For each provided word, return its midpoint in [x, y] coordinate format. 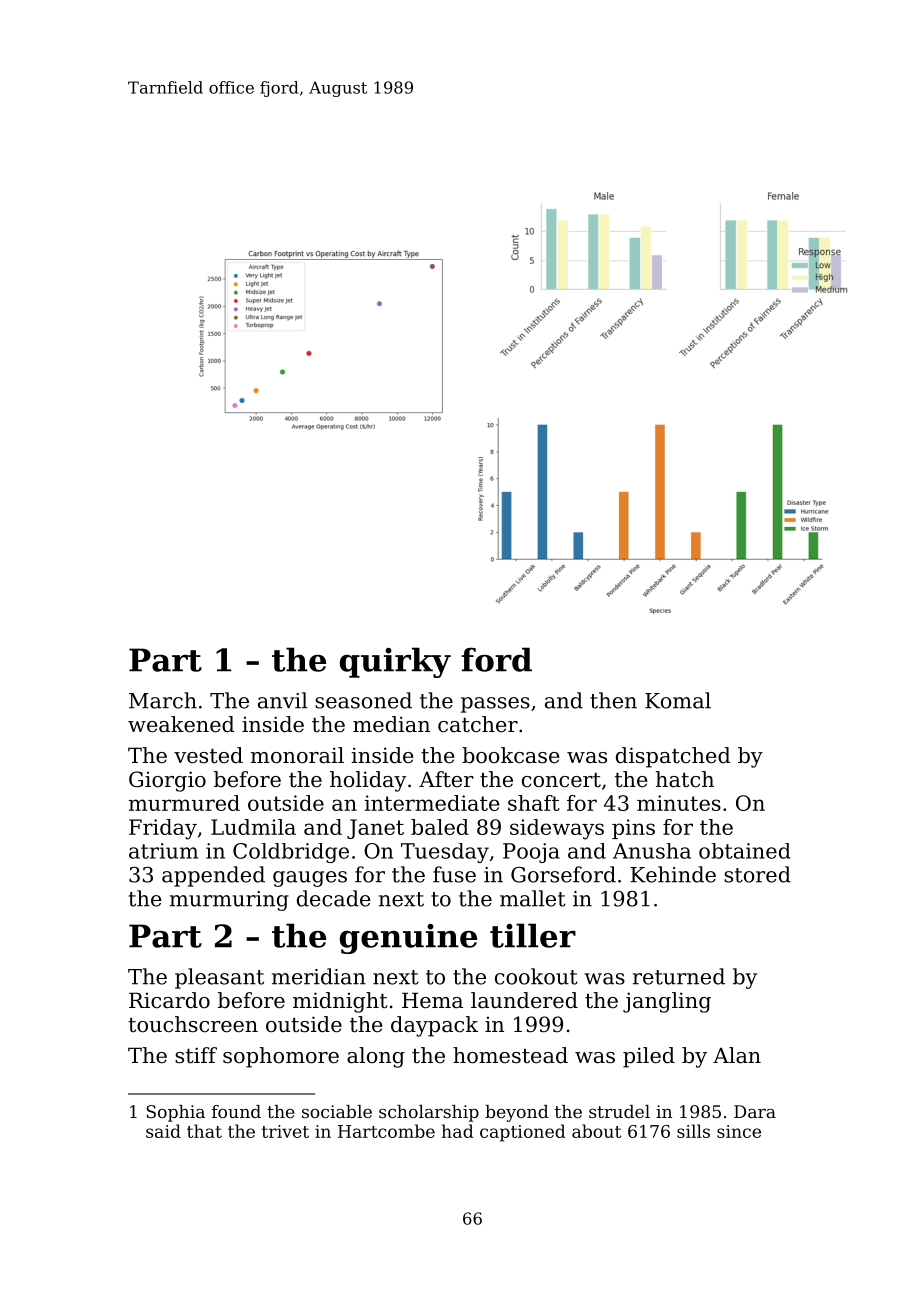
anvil [283, 700]
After [446, 779]
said [163, 1131]
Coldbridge [291, 853]
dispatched [673, 757]
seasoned [363, 700]
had [458, 1131]
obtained [745, 851]
